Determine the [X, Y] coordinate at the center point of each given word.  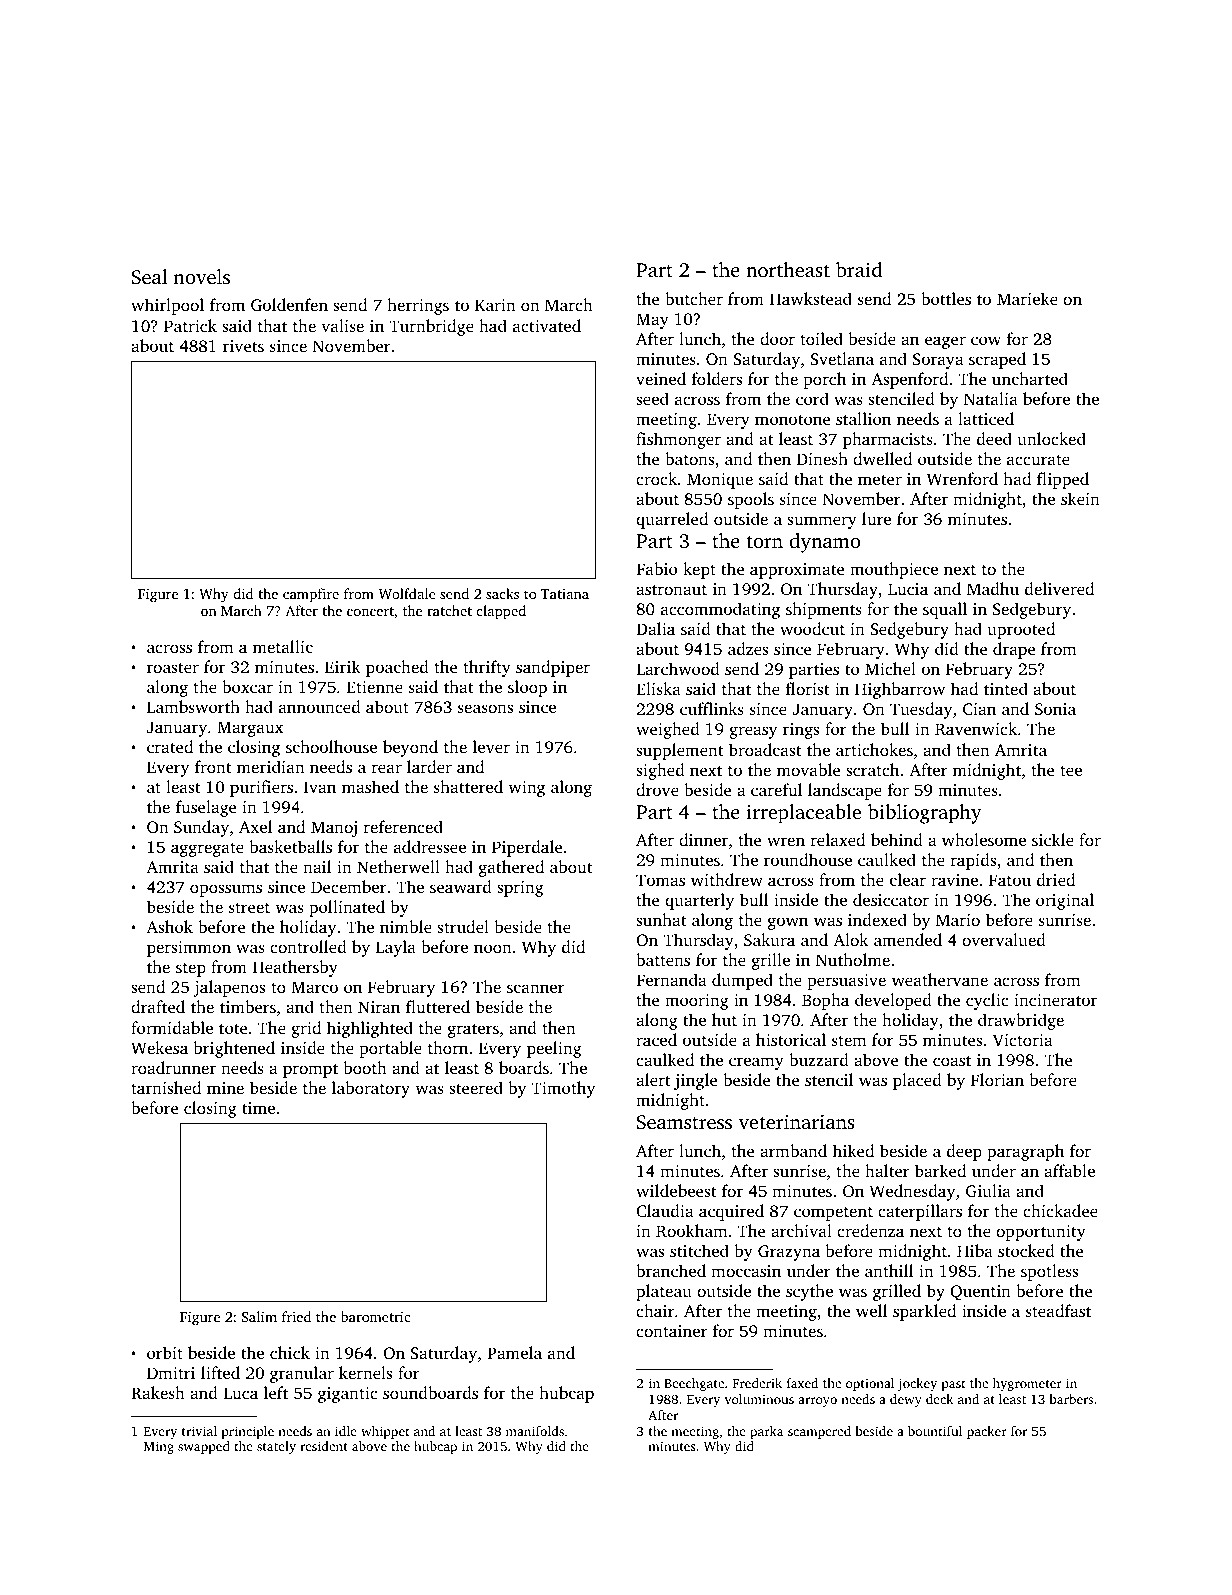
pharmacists [888, 440]
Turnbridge [431, 327]
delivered [1059, 588]
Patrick [190, 325]
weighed [668, 730]
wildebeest [676, 1190]
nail [317, 866]
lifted [220, 1372]
